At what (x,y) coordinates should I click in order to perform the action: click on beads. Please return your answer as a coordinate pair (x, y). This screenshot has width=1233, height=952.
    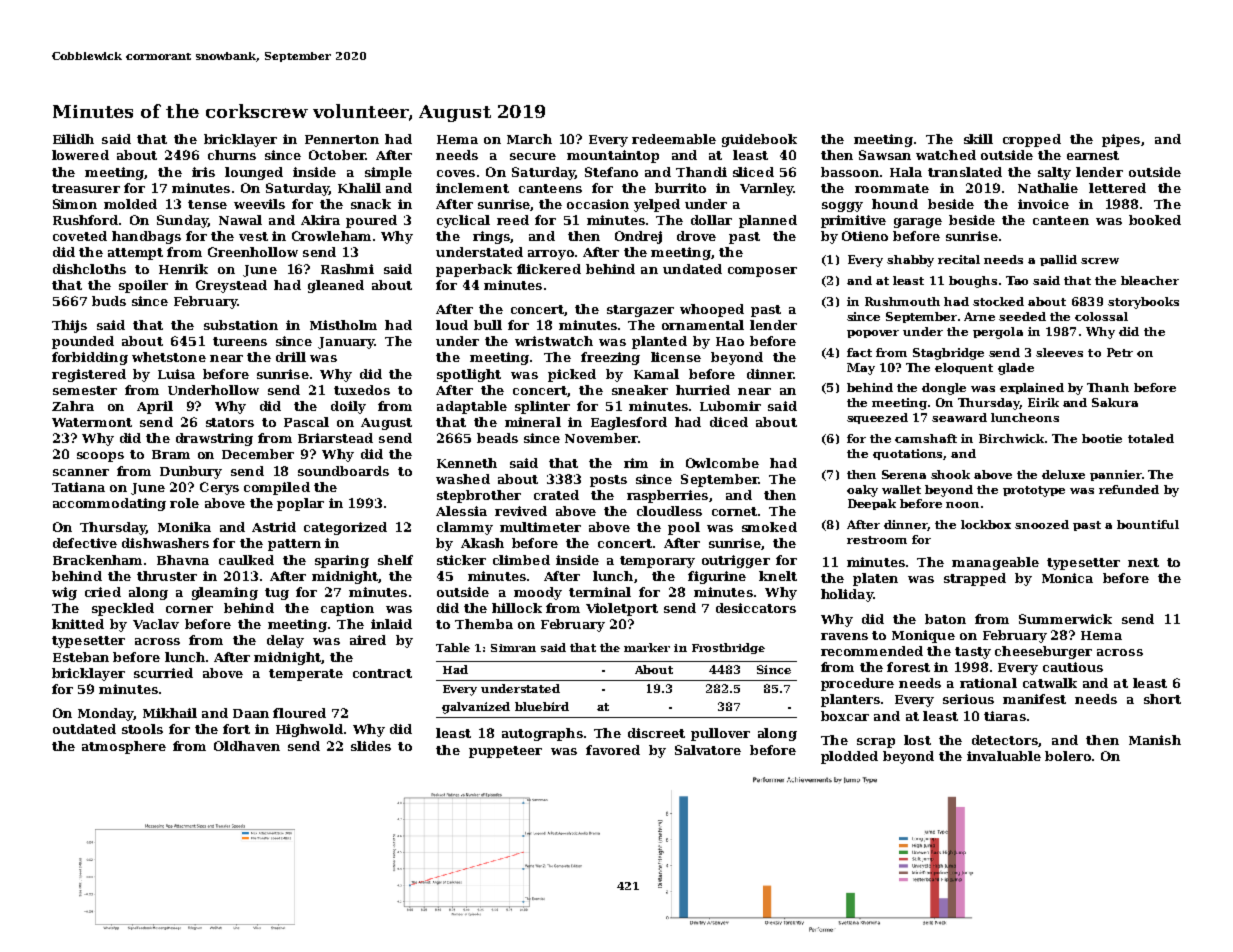
    Looking at the image, I should click on (497, 438).
